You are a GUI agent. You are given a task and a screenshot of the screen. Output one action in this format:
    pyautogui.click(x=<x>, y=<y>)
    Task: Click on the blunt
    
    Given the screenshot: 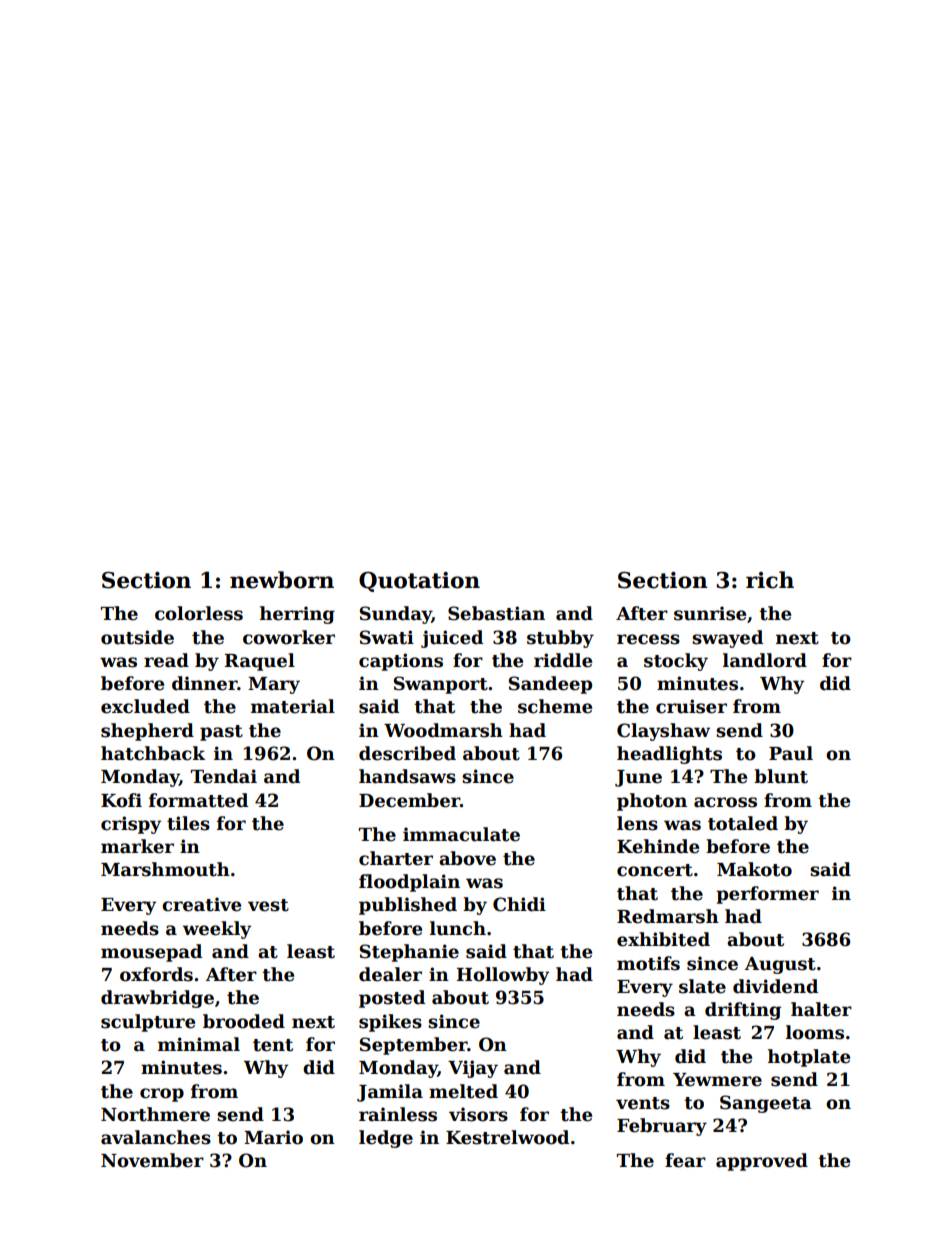 What is the action you would take?
    pyautogui.click(x=781, y=776)
